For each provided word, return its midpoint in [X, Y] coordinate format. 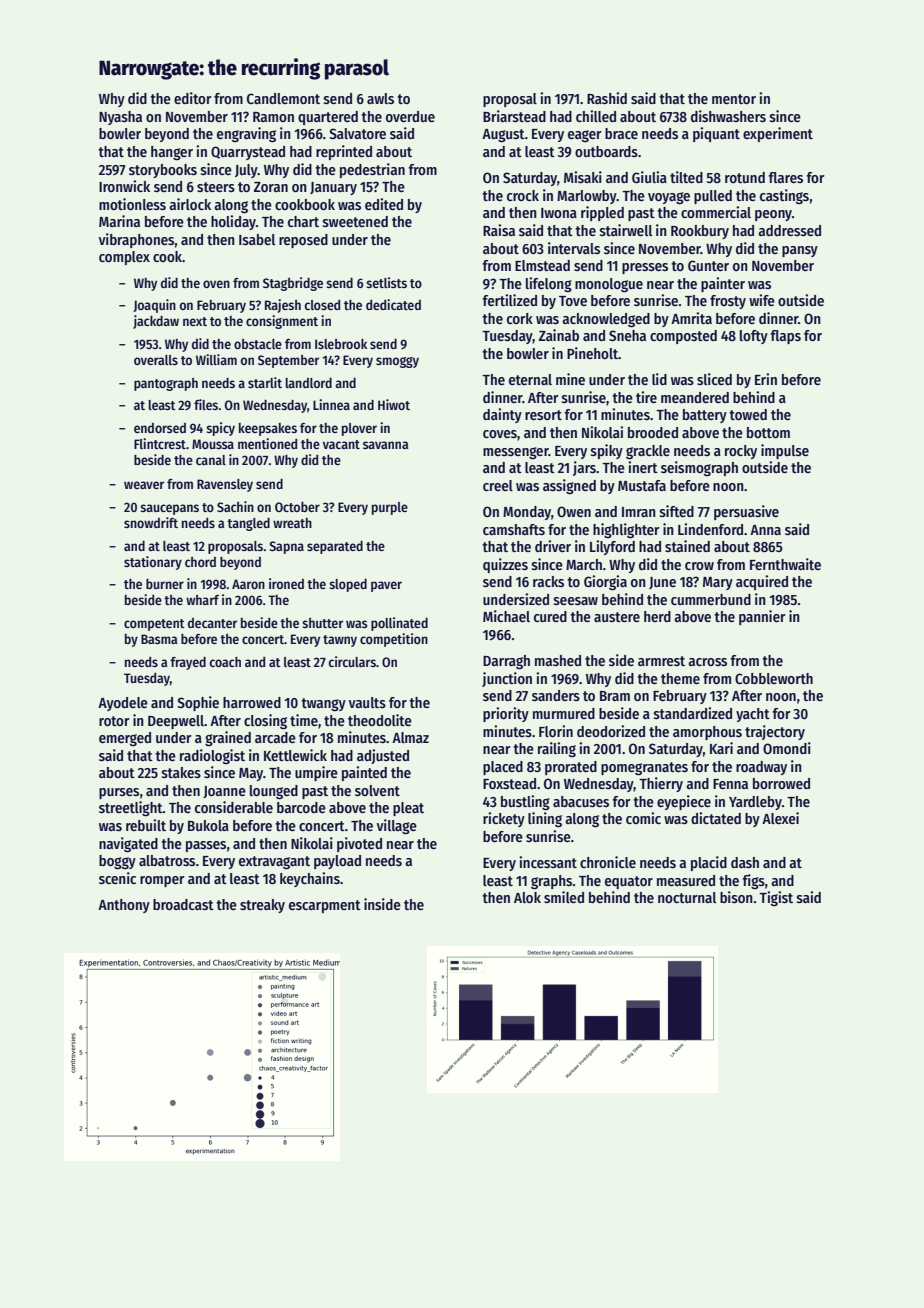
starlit [265, 382]
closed [322, 305]
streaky [262, 906]
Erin [766, 379]
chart [303, 221]
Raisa [499, 230]
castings [784, 196]
